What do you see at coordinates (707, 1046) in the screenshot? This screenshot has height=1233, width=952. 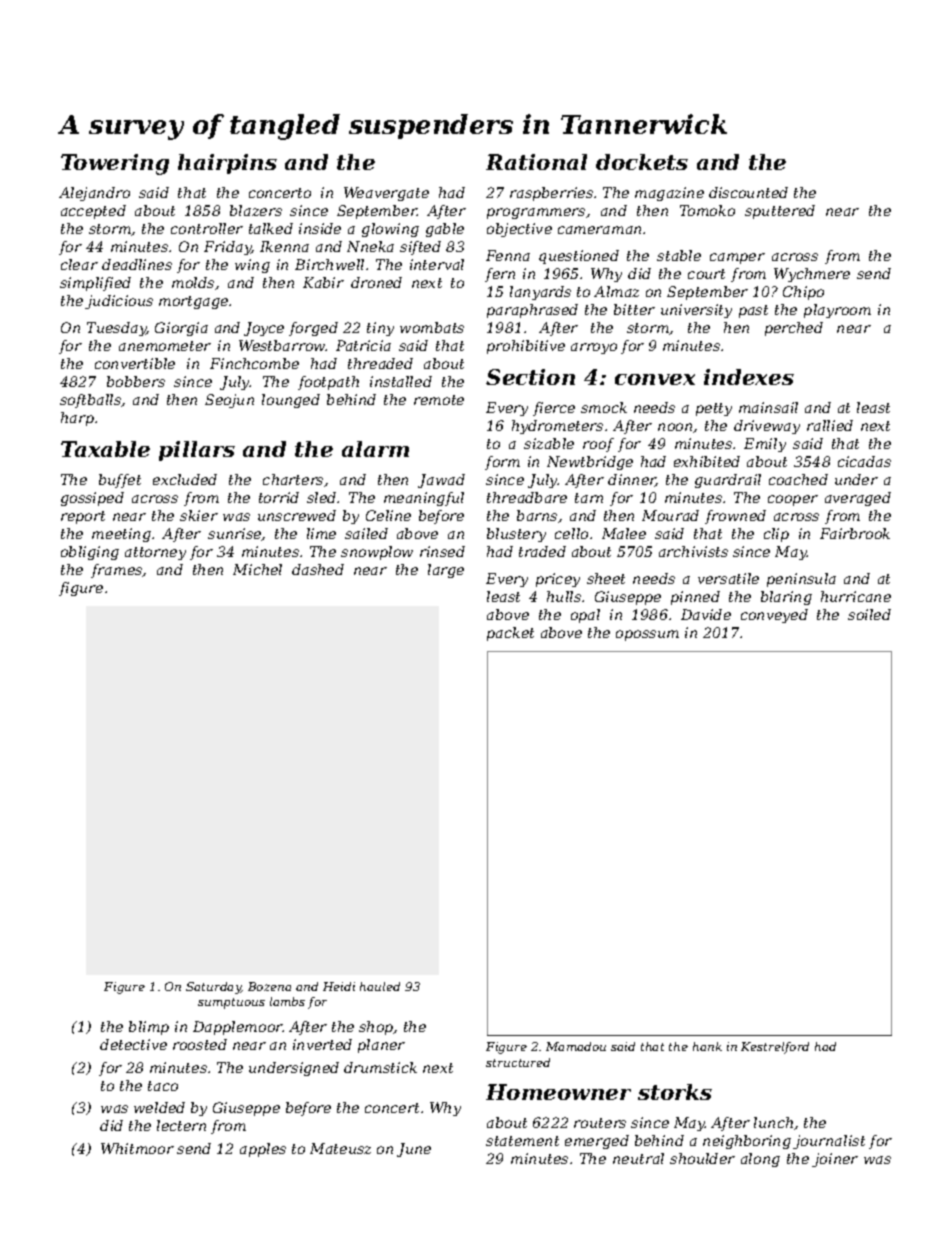 I see `hank` at bounding box center [707, 1046].
